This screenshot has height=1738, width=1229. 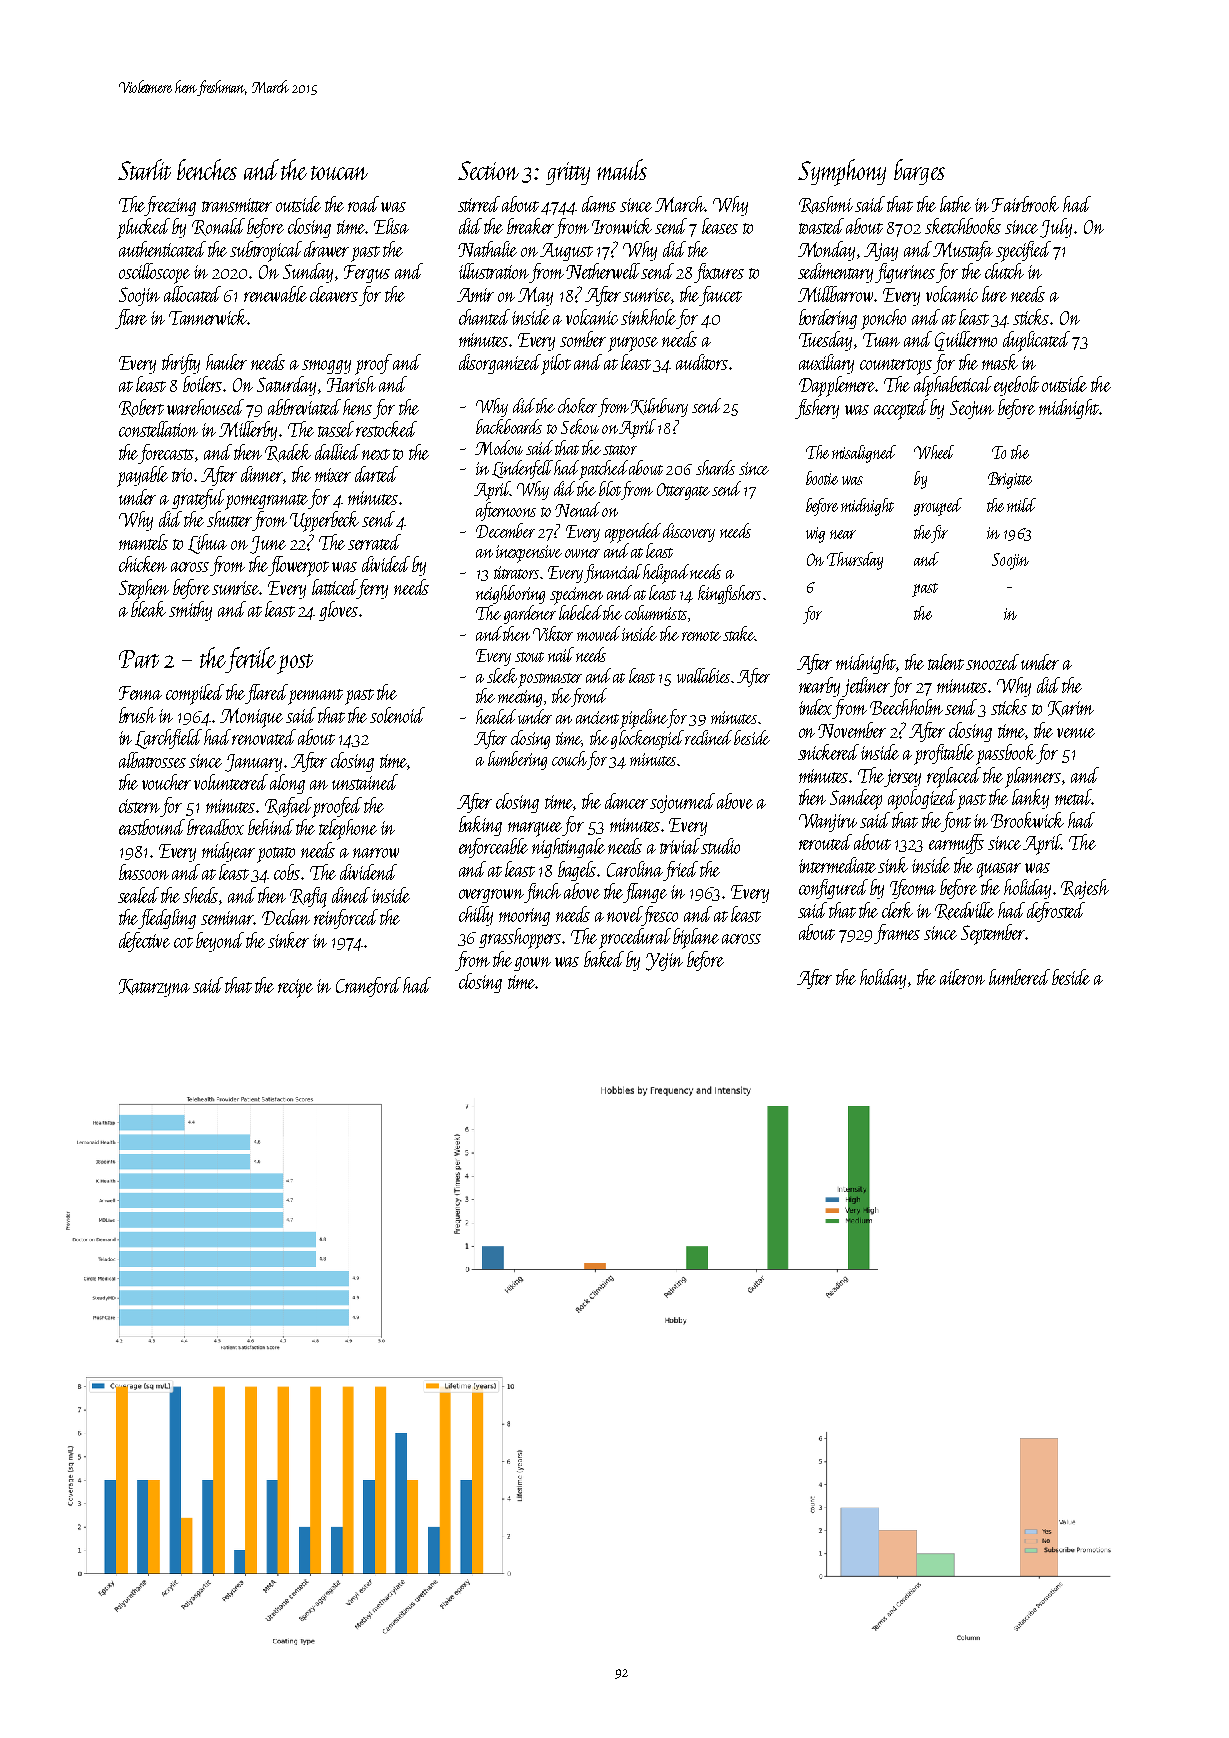 I want to click on mauls, so click(x=622, y=169).
